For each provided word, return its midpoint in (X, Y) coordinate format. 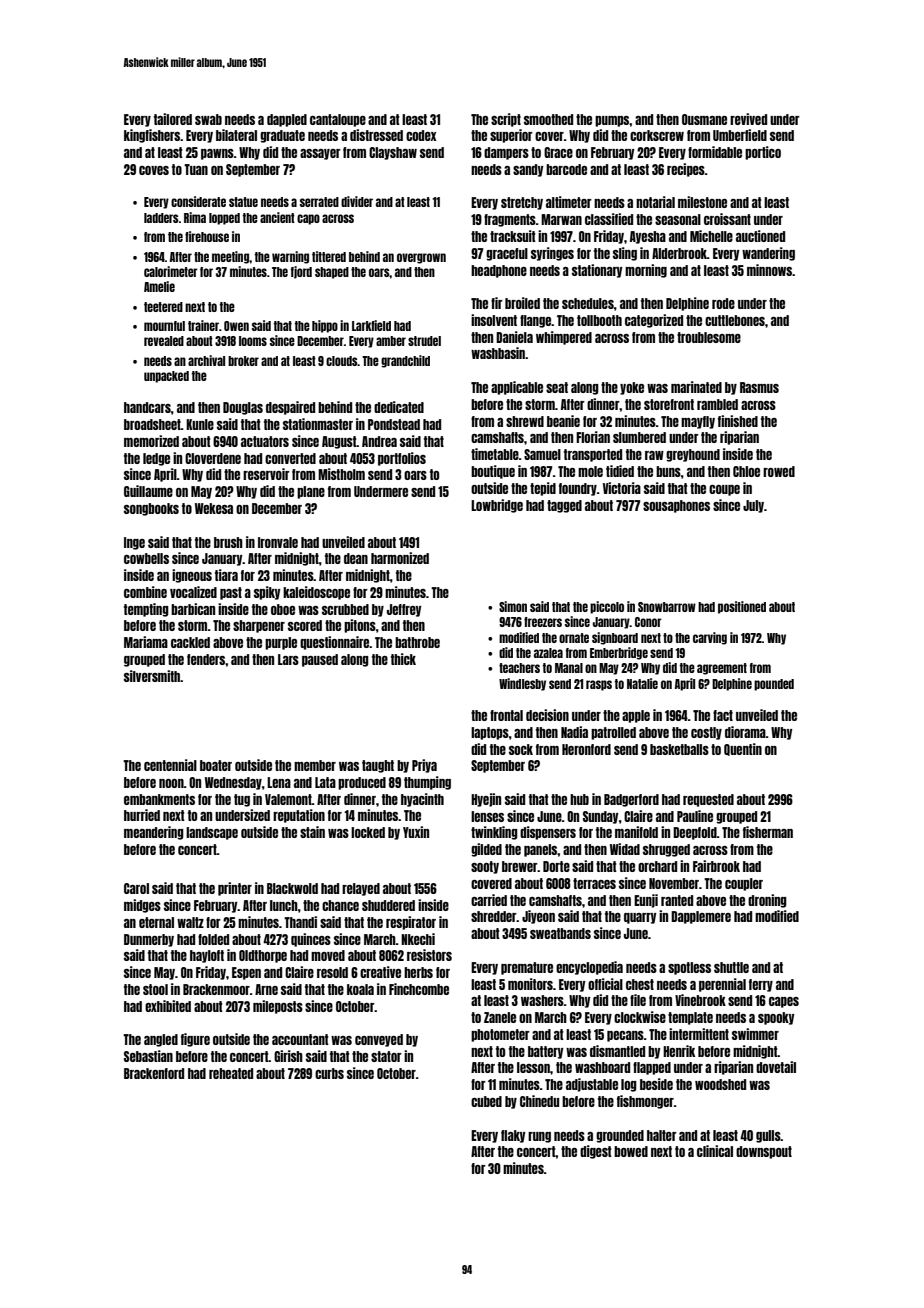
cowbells (146, 558)
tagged (564, 506)
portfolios (402, 459)
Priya (424, 766)
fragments (510, 220)
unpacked (166, 377)
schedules (588, 303)
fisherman (768, 832)
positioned (742, 607)
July (753, 506)
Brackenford (154, 1073)
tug (242, 800)
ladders (161, 218)
